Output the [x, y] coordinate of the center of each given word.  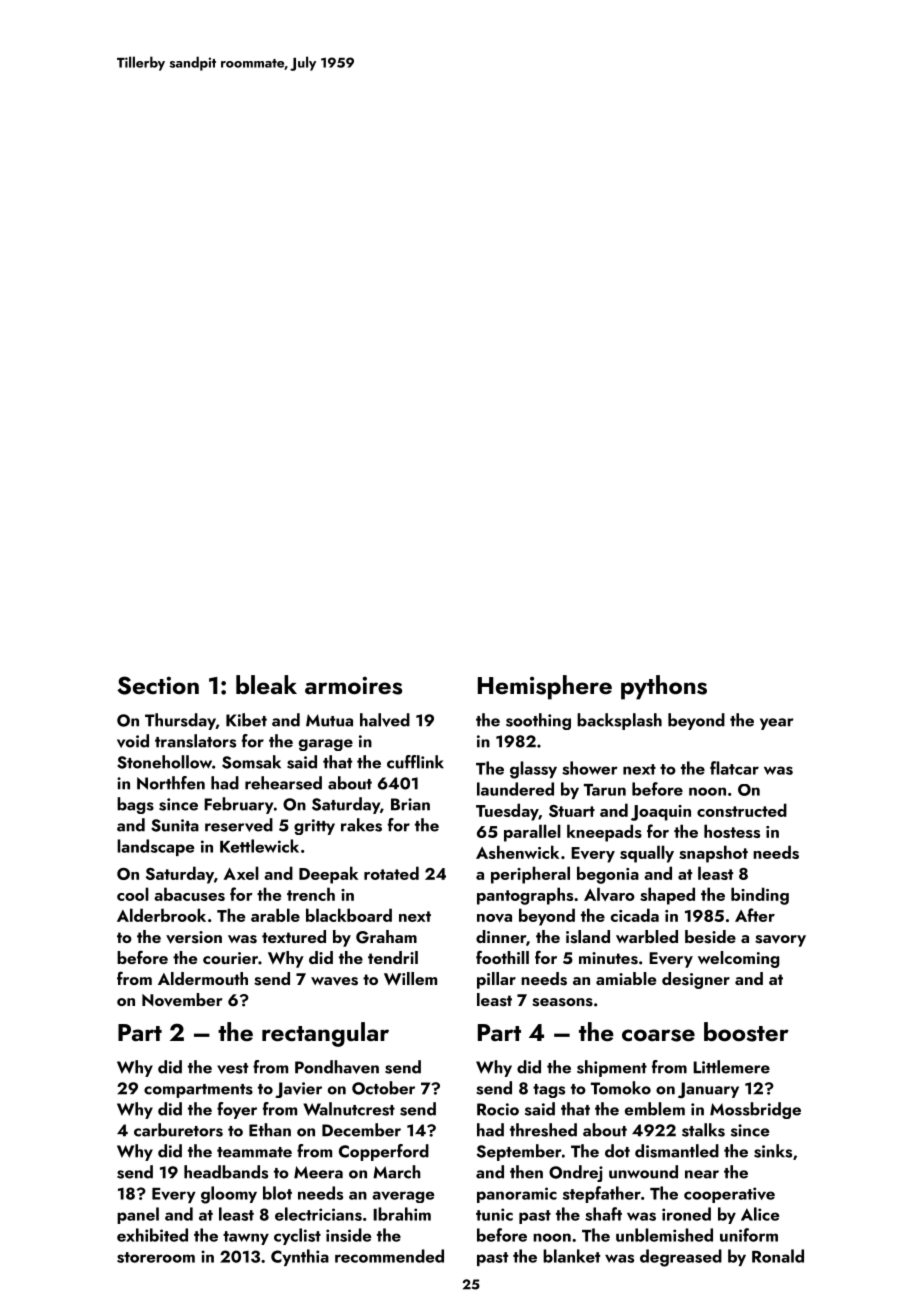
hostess [732, 831]
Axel [241, 873]
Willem [410, 978]
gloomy [229, 1195]
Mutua [329, 720]
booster [746, 1032]
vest [232, 1068]
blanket [571, 1256]
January [708, 1090]
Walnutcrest [349, 1109]
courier [230, 958]
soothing [538, 721]
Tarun [605, 790]
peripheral [530, 875]
